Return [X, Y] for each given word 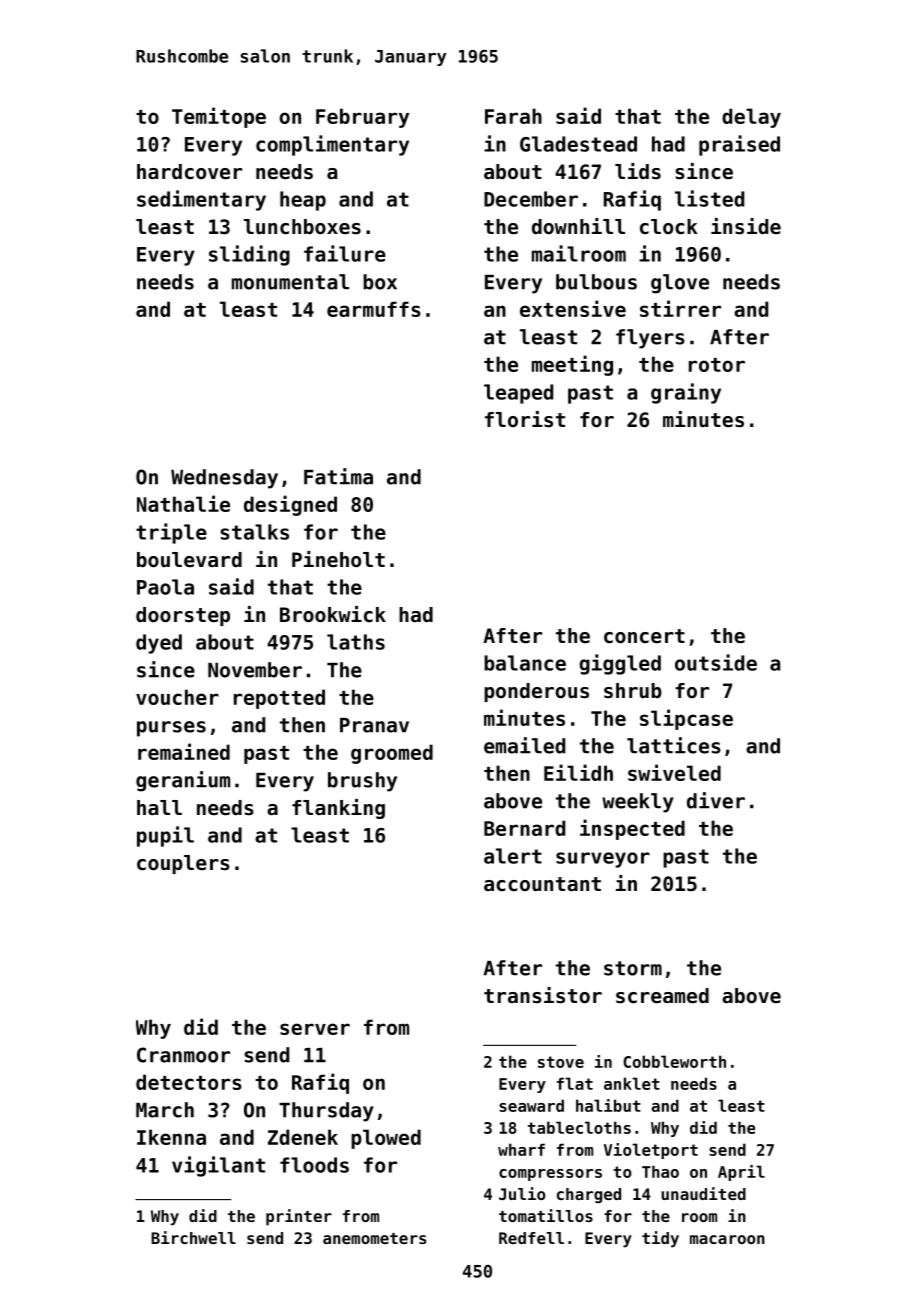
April [741, 1173]
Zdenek [303, 1137]
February [362, 118]
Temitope [219, 117]
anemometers [374, 1238]
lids [638, 171]
